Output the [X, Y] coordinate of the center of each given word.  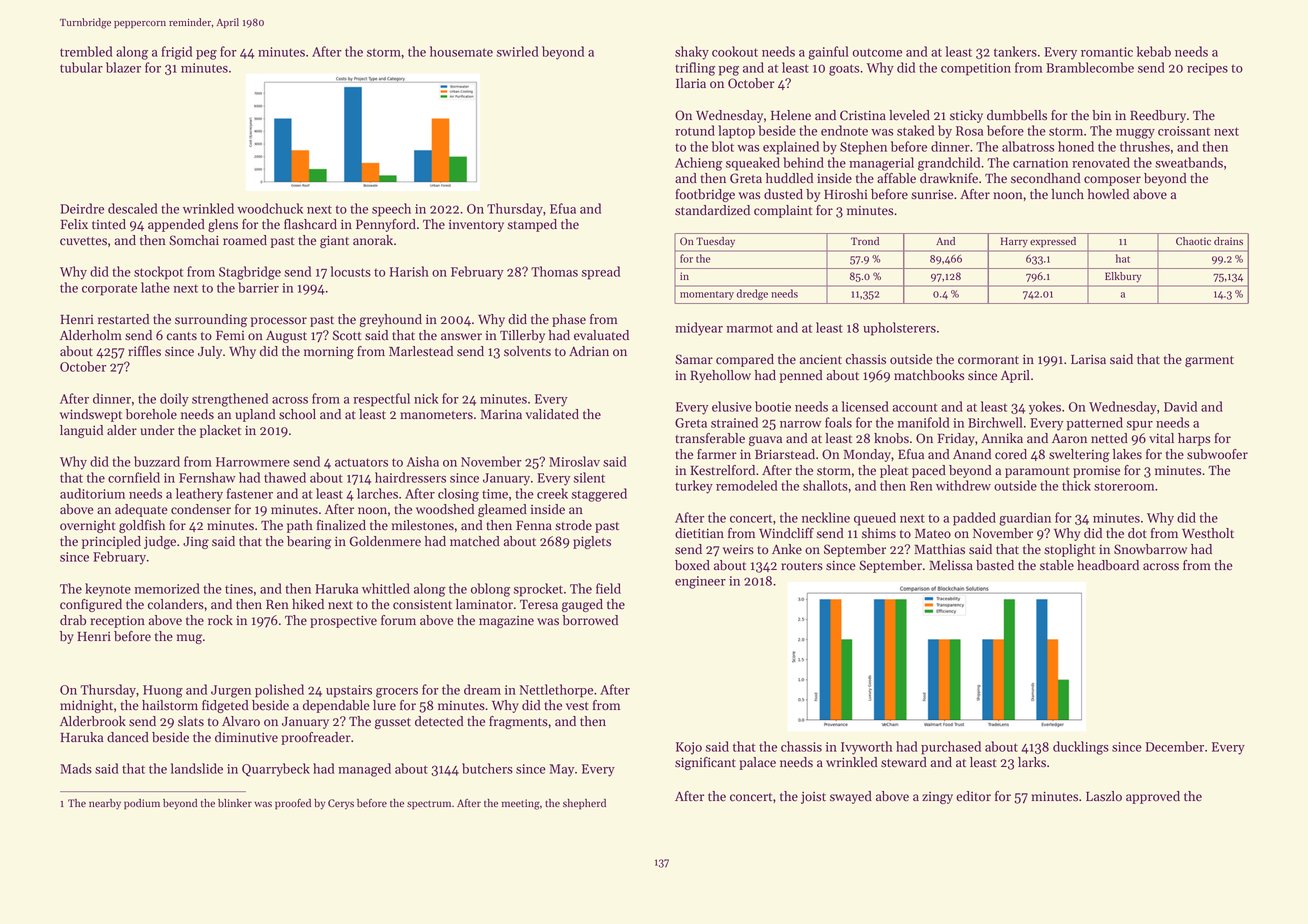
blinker [235, 803]
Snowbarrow [1150, 549]
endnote [844, 130]
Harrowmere [253, 462]
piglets [592, 542]
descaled [133, 208]
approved [1153, 797]
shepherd [584, 804]
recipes [1207, 69]
